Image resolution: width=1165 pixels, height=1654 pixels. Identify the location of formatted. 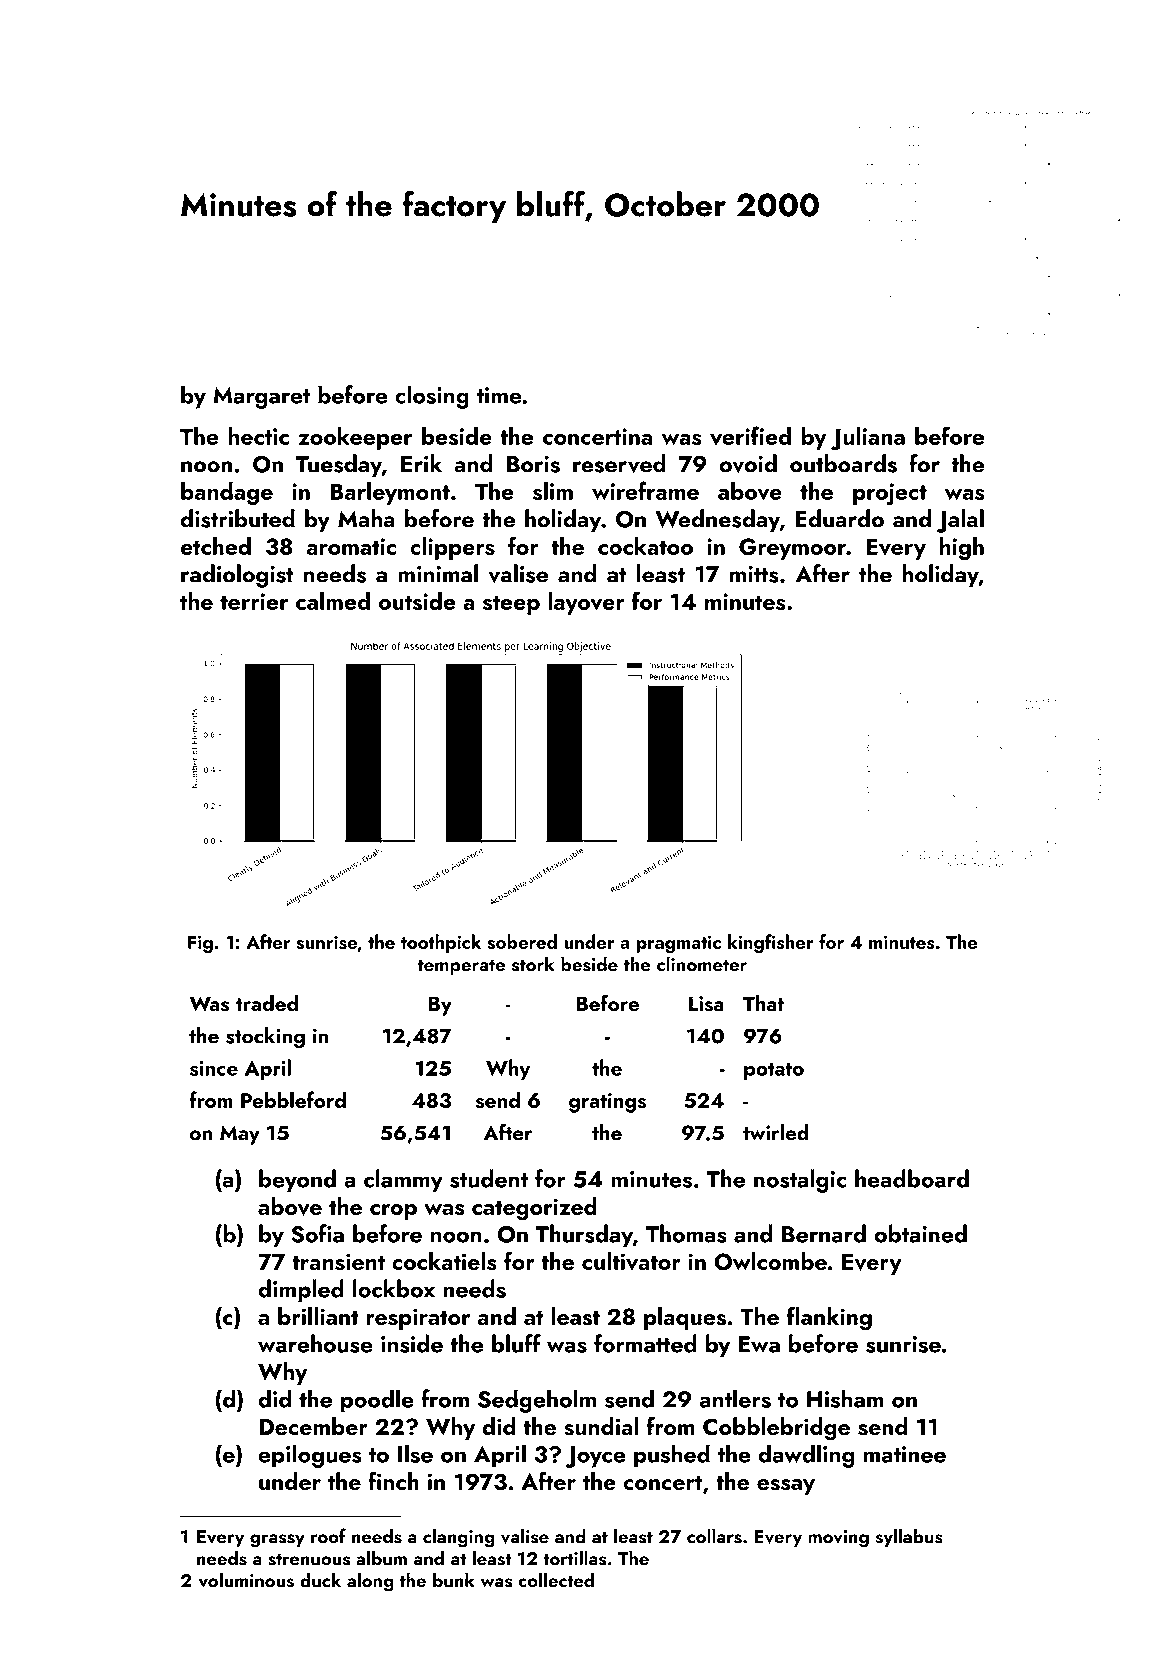
(645, 1343).
